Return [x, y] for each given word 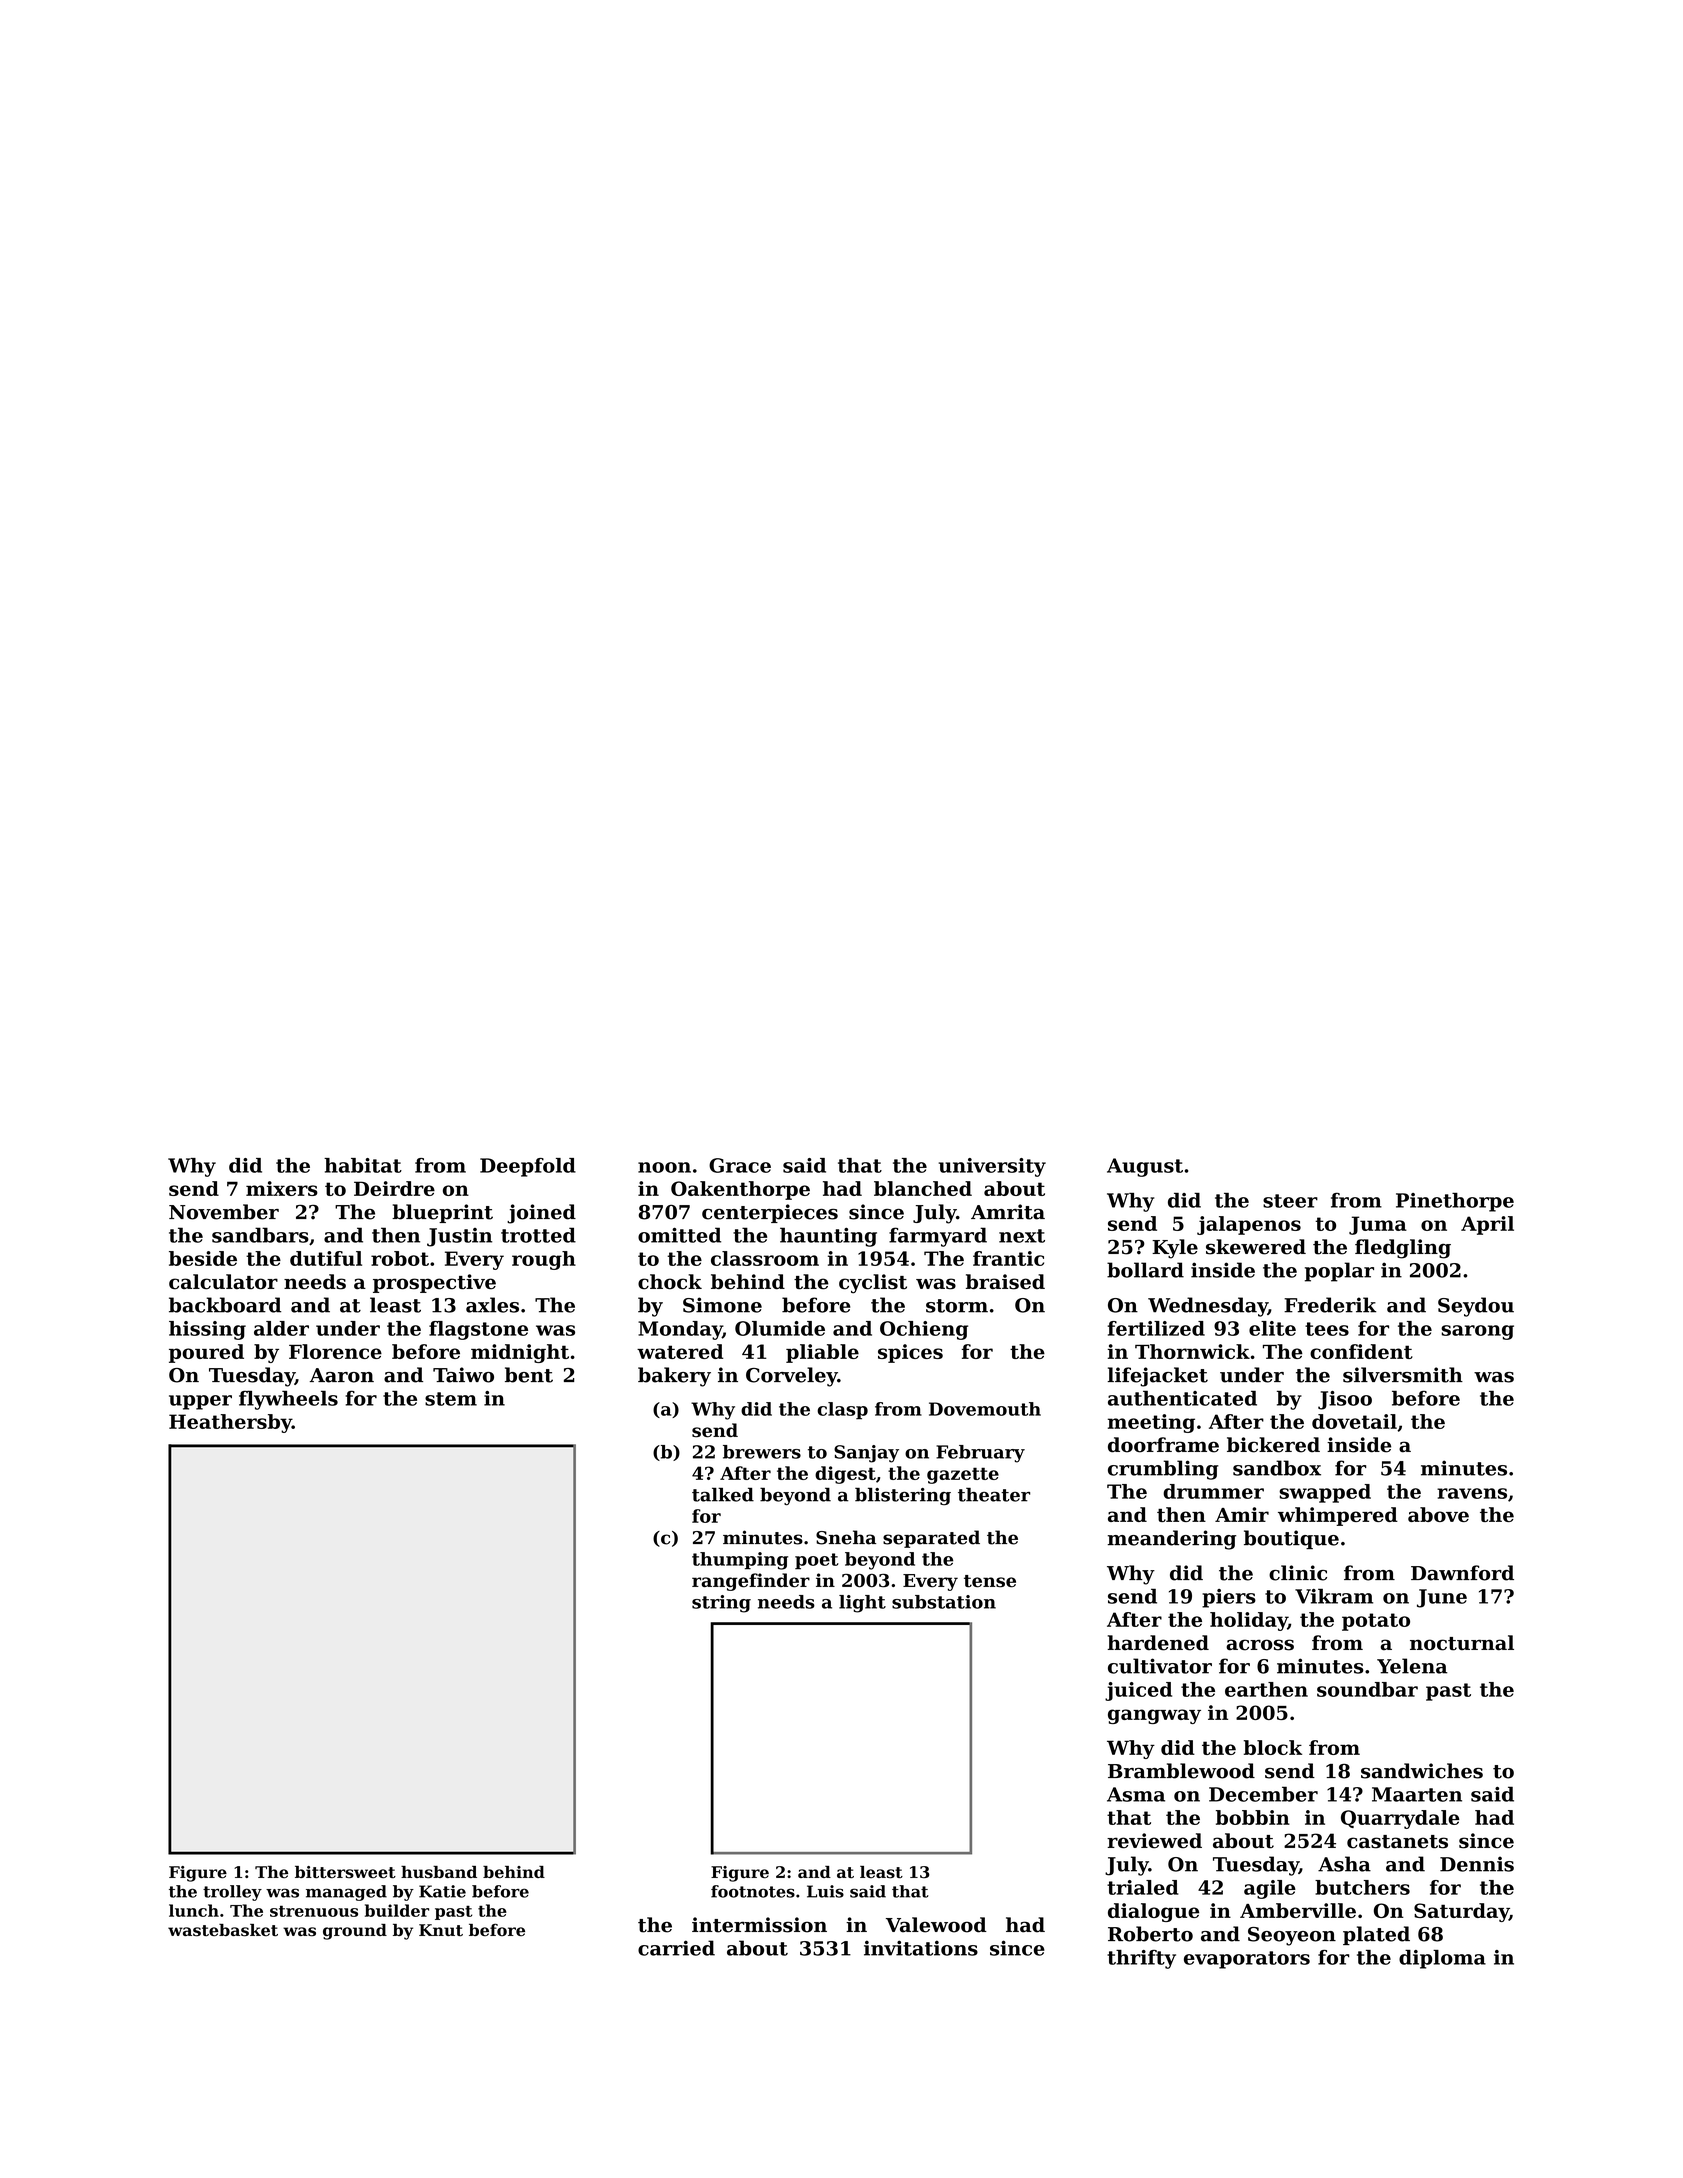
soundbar [1367, 1689]
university [992, 1167]
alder [281, 1328]
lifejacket [1158, 1377]
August [1145, 1167]
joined [541, 1214]
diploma [1442, 1959]
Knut [441, 1930]
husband [439, 1872]
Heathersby [230, 1423]
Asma [1136, 1794]
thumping [740, 1561]
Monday [680, 1330]
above [1438, 1514]
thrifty [1141, 1959]
